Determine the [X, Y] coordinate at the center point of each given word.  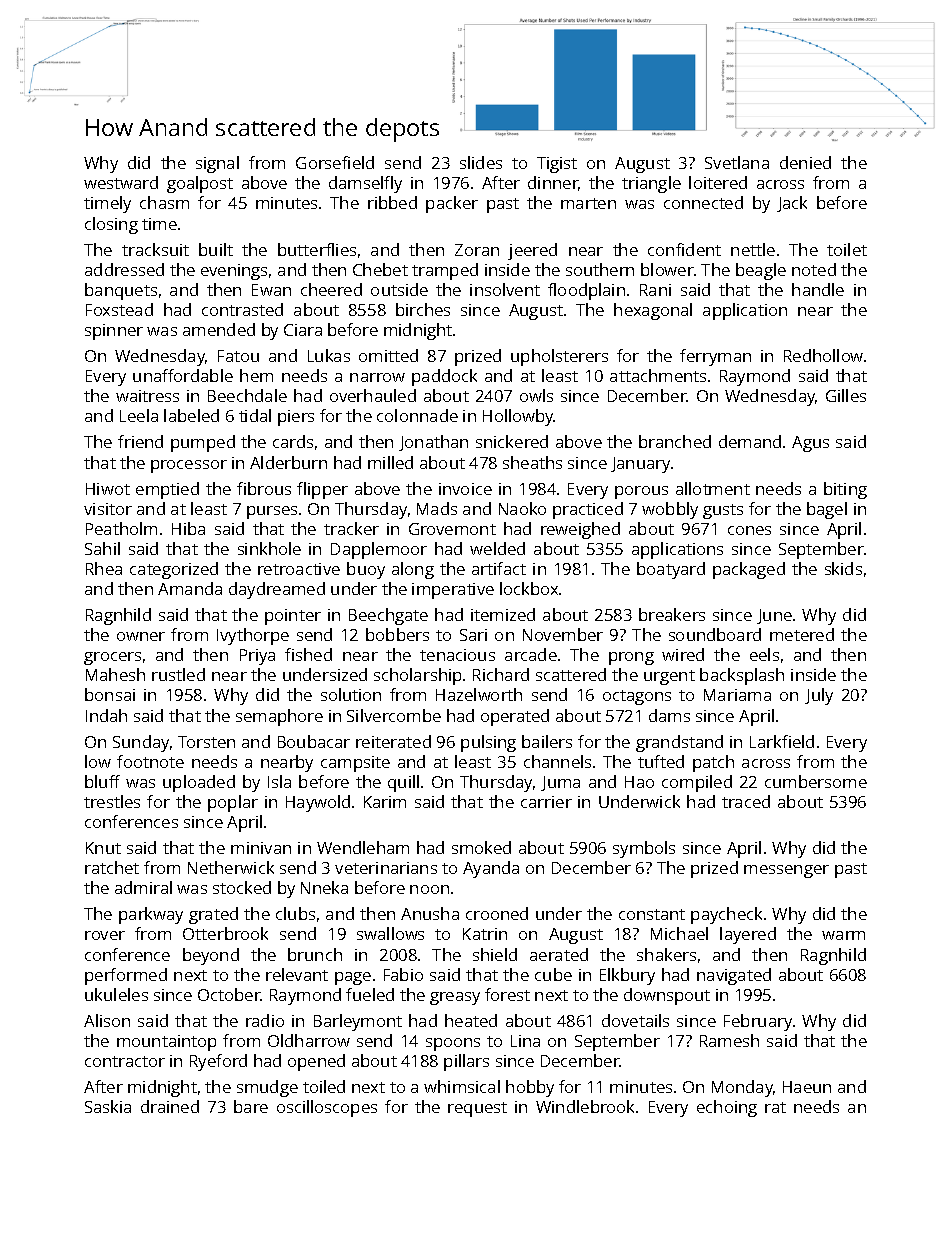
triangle [651, 184]
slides [481, 162]
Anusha [430, 913]
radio [265, 1020]
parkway [151, 915]
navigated [734, 976]
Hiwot [108, 489]
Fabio [403, 974]
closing [111, 225]
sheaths [532, 462]
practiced [588, 510]
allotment [713, 488]
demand [750, 441]
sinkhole [269, 548]
